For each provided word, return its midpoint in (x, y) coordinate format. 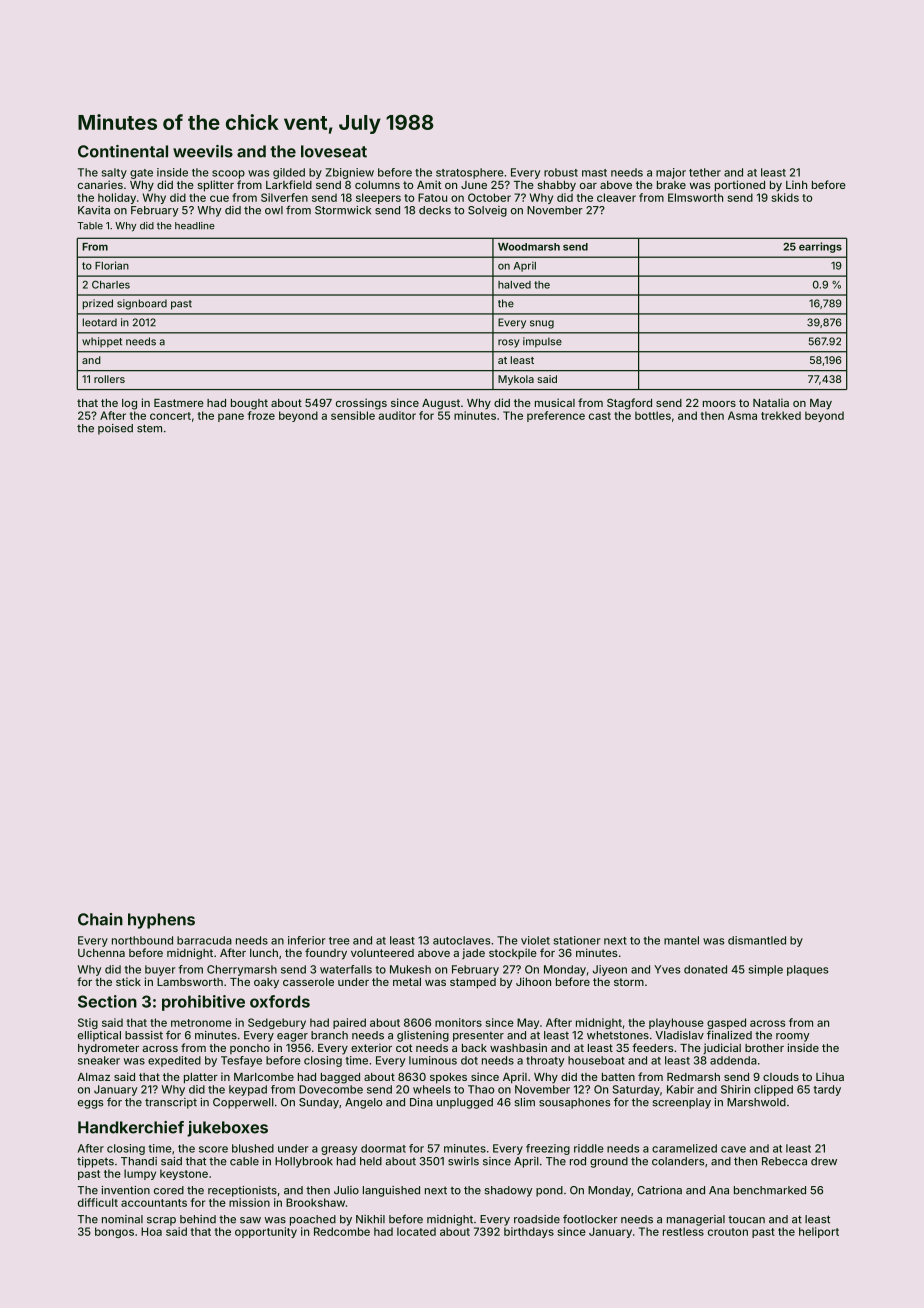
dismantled (757, 940)
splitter (215, 186)
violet (535, 940)
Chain (100, 919)
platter (201, 1078)
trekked (781, 415)
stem (149, 428)
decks (435, 210)
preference (556, 416)
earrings (820, 247)
